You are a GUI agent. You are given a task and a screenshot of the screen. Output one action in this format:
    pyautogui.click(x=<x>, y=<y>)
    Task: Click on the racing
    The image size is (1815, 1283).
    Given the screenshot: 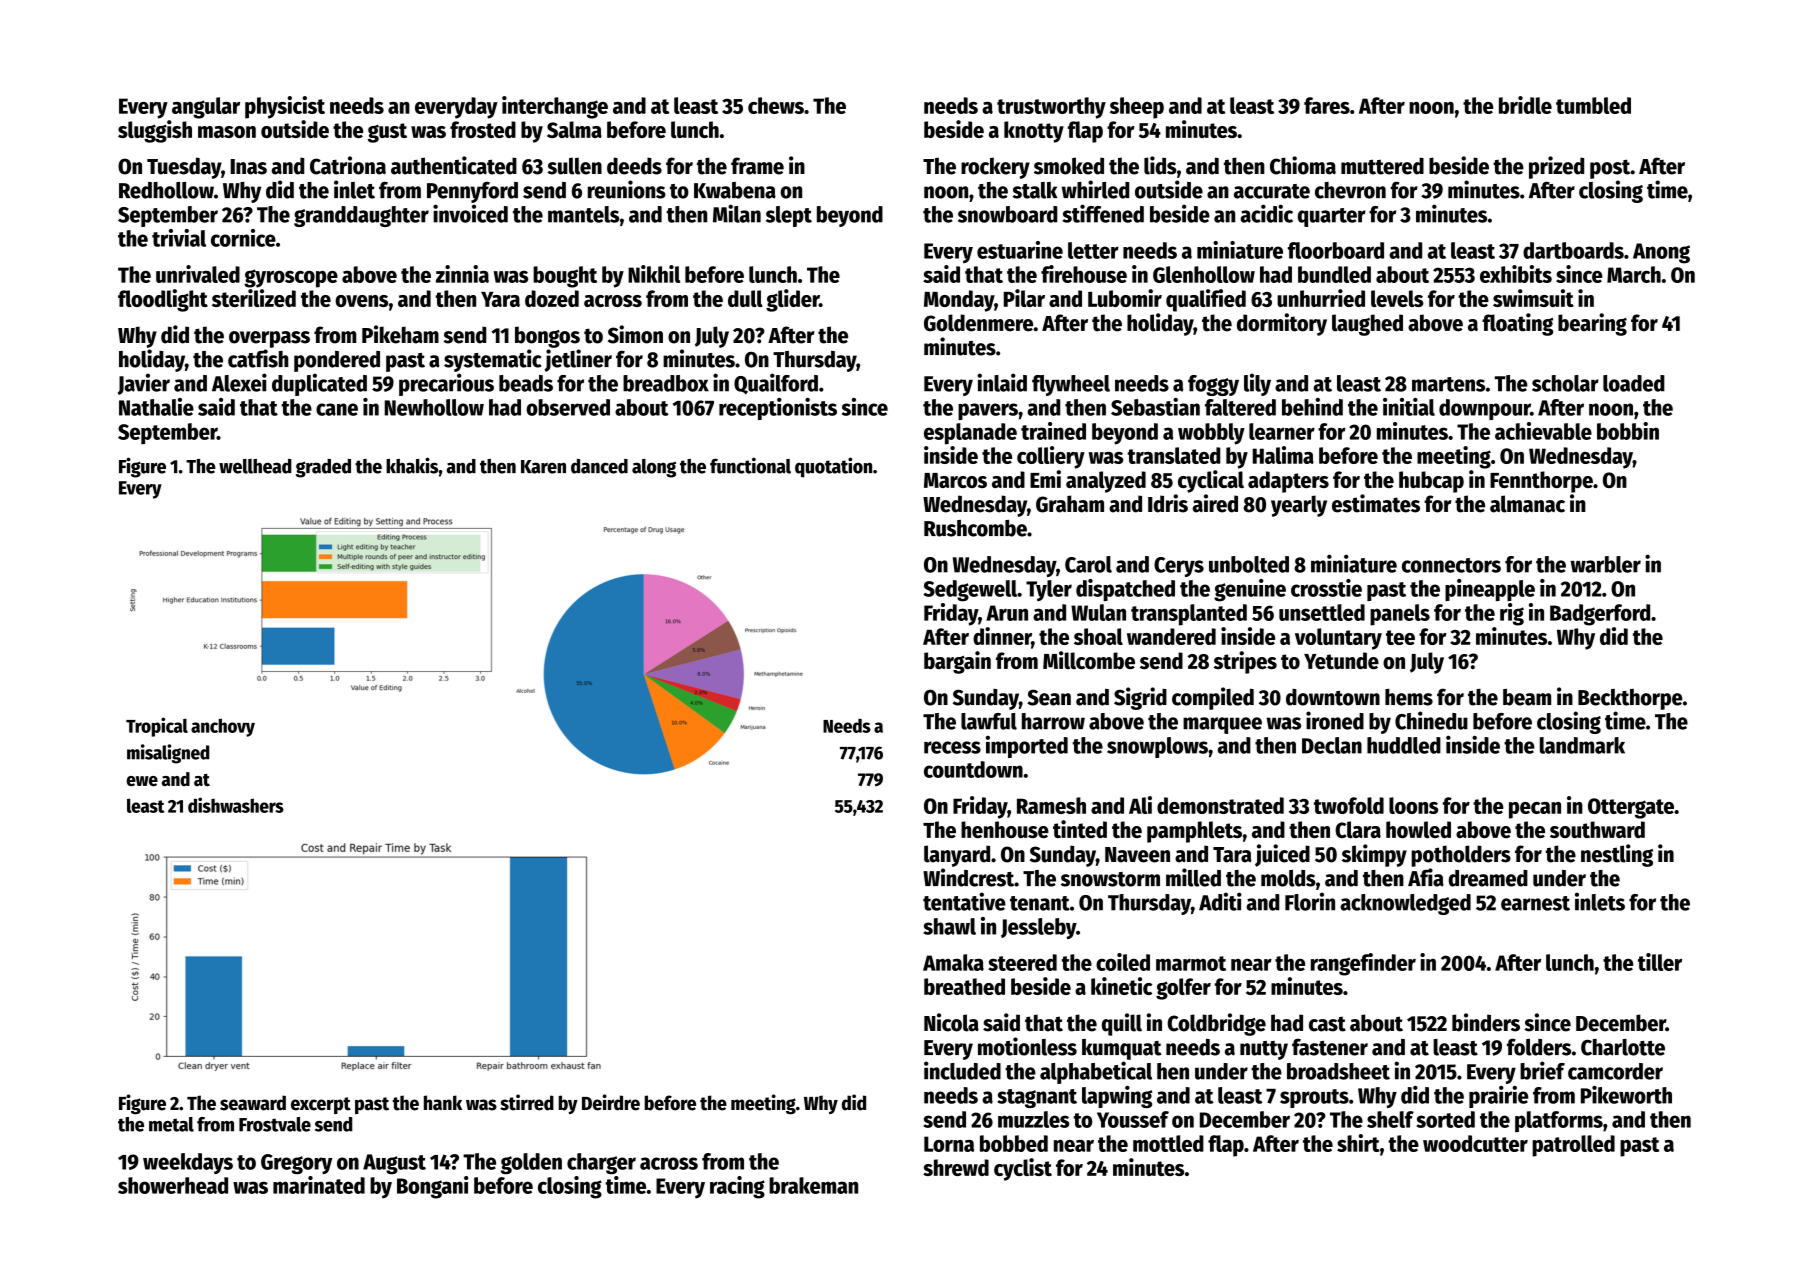 What is the action you would take?
    pyautogui.click(x=737, y=1187)
